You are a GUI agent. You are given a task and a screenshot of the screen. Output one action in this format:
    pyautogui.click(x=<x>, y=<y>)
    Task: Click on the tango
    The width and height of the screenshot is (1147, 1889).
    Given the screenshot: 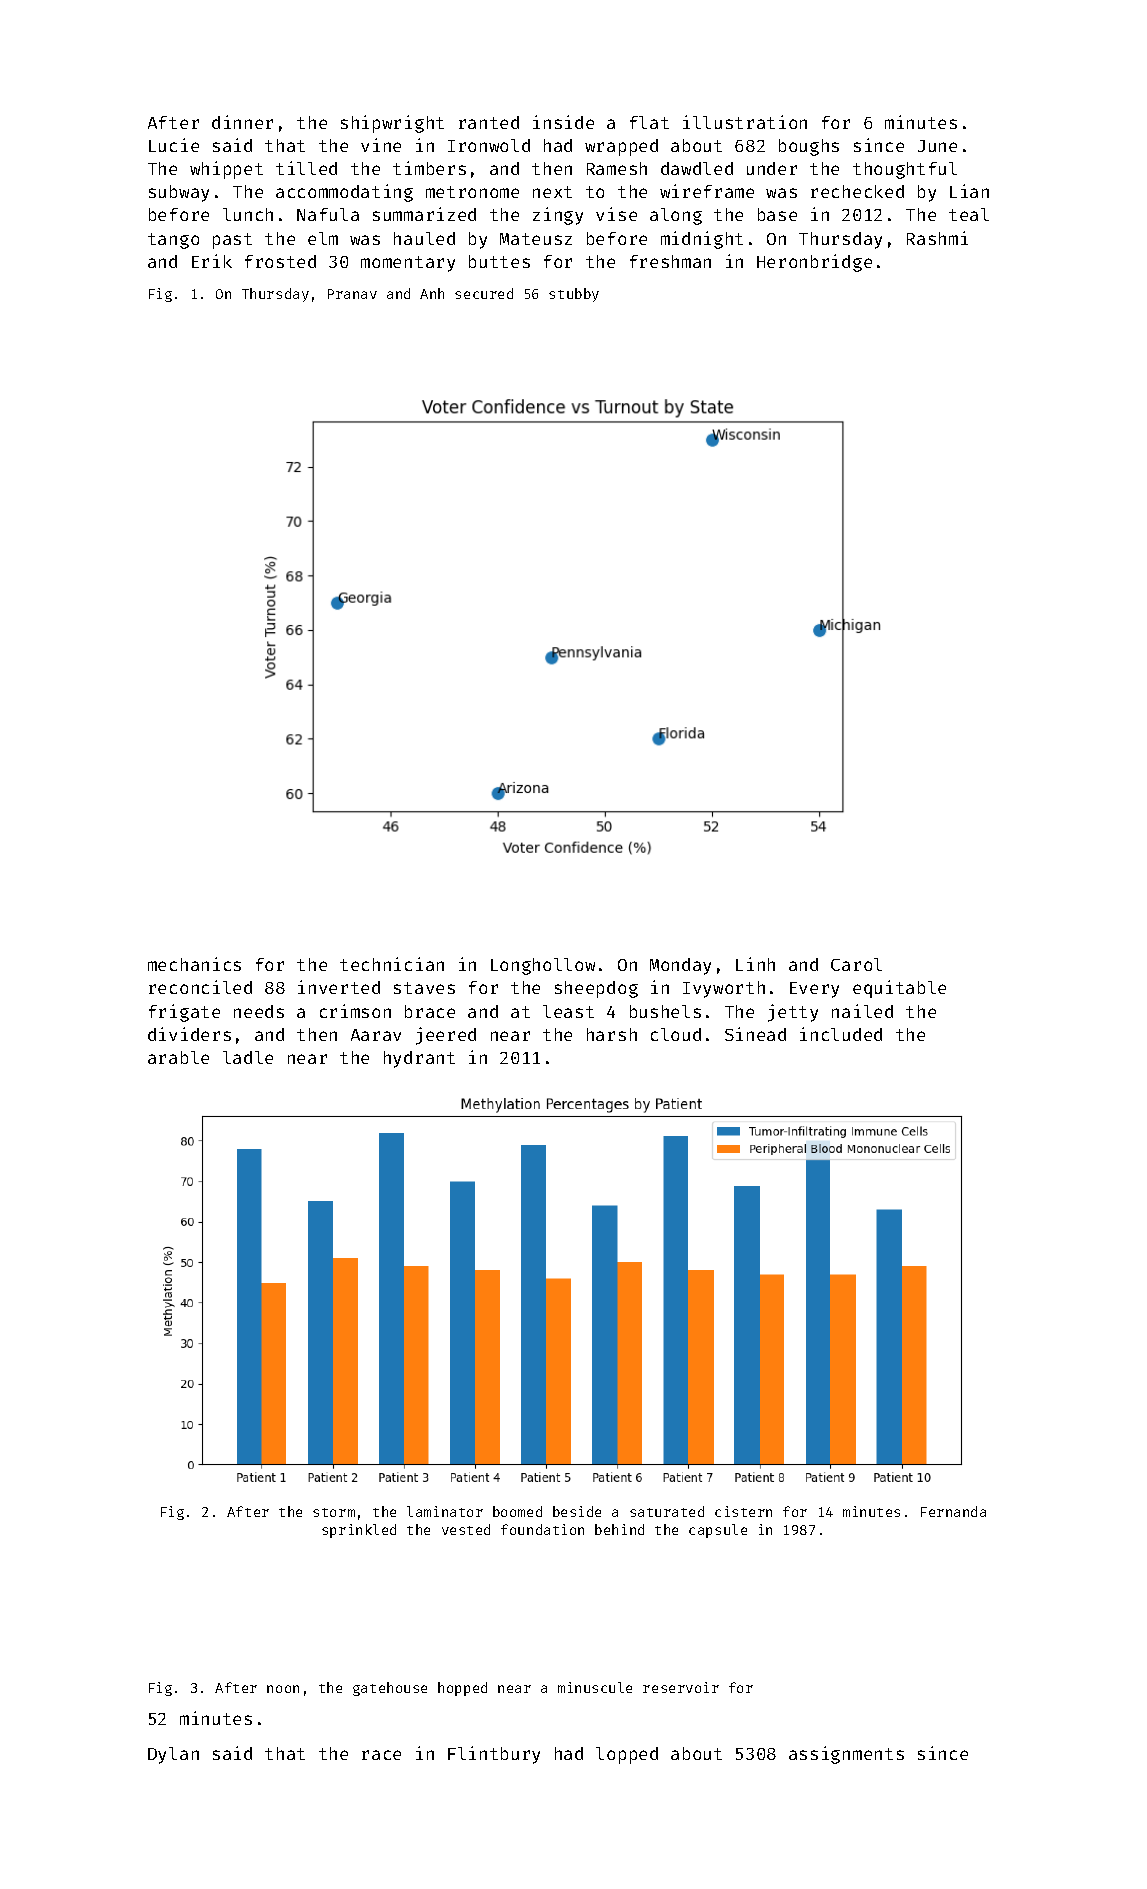 What is the action you would take?
    pyautogui.click(x=173, y=241)
